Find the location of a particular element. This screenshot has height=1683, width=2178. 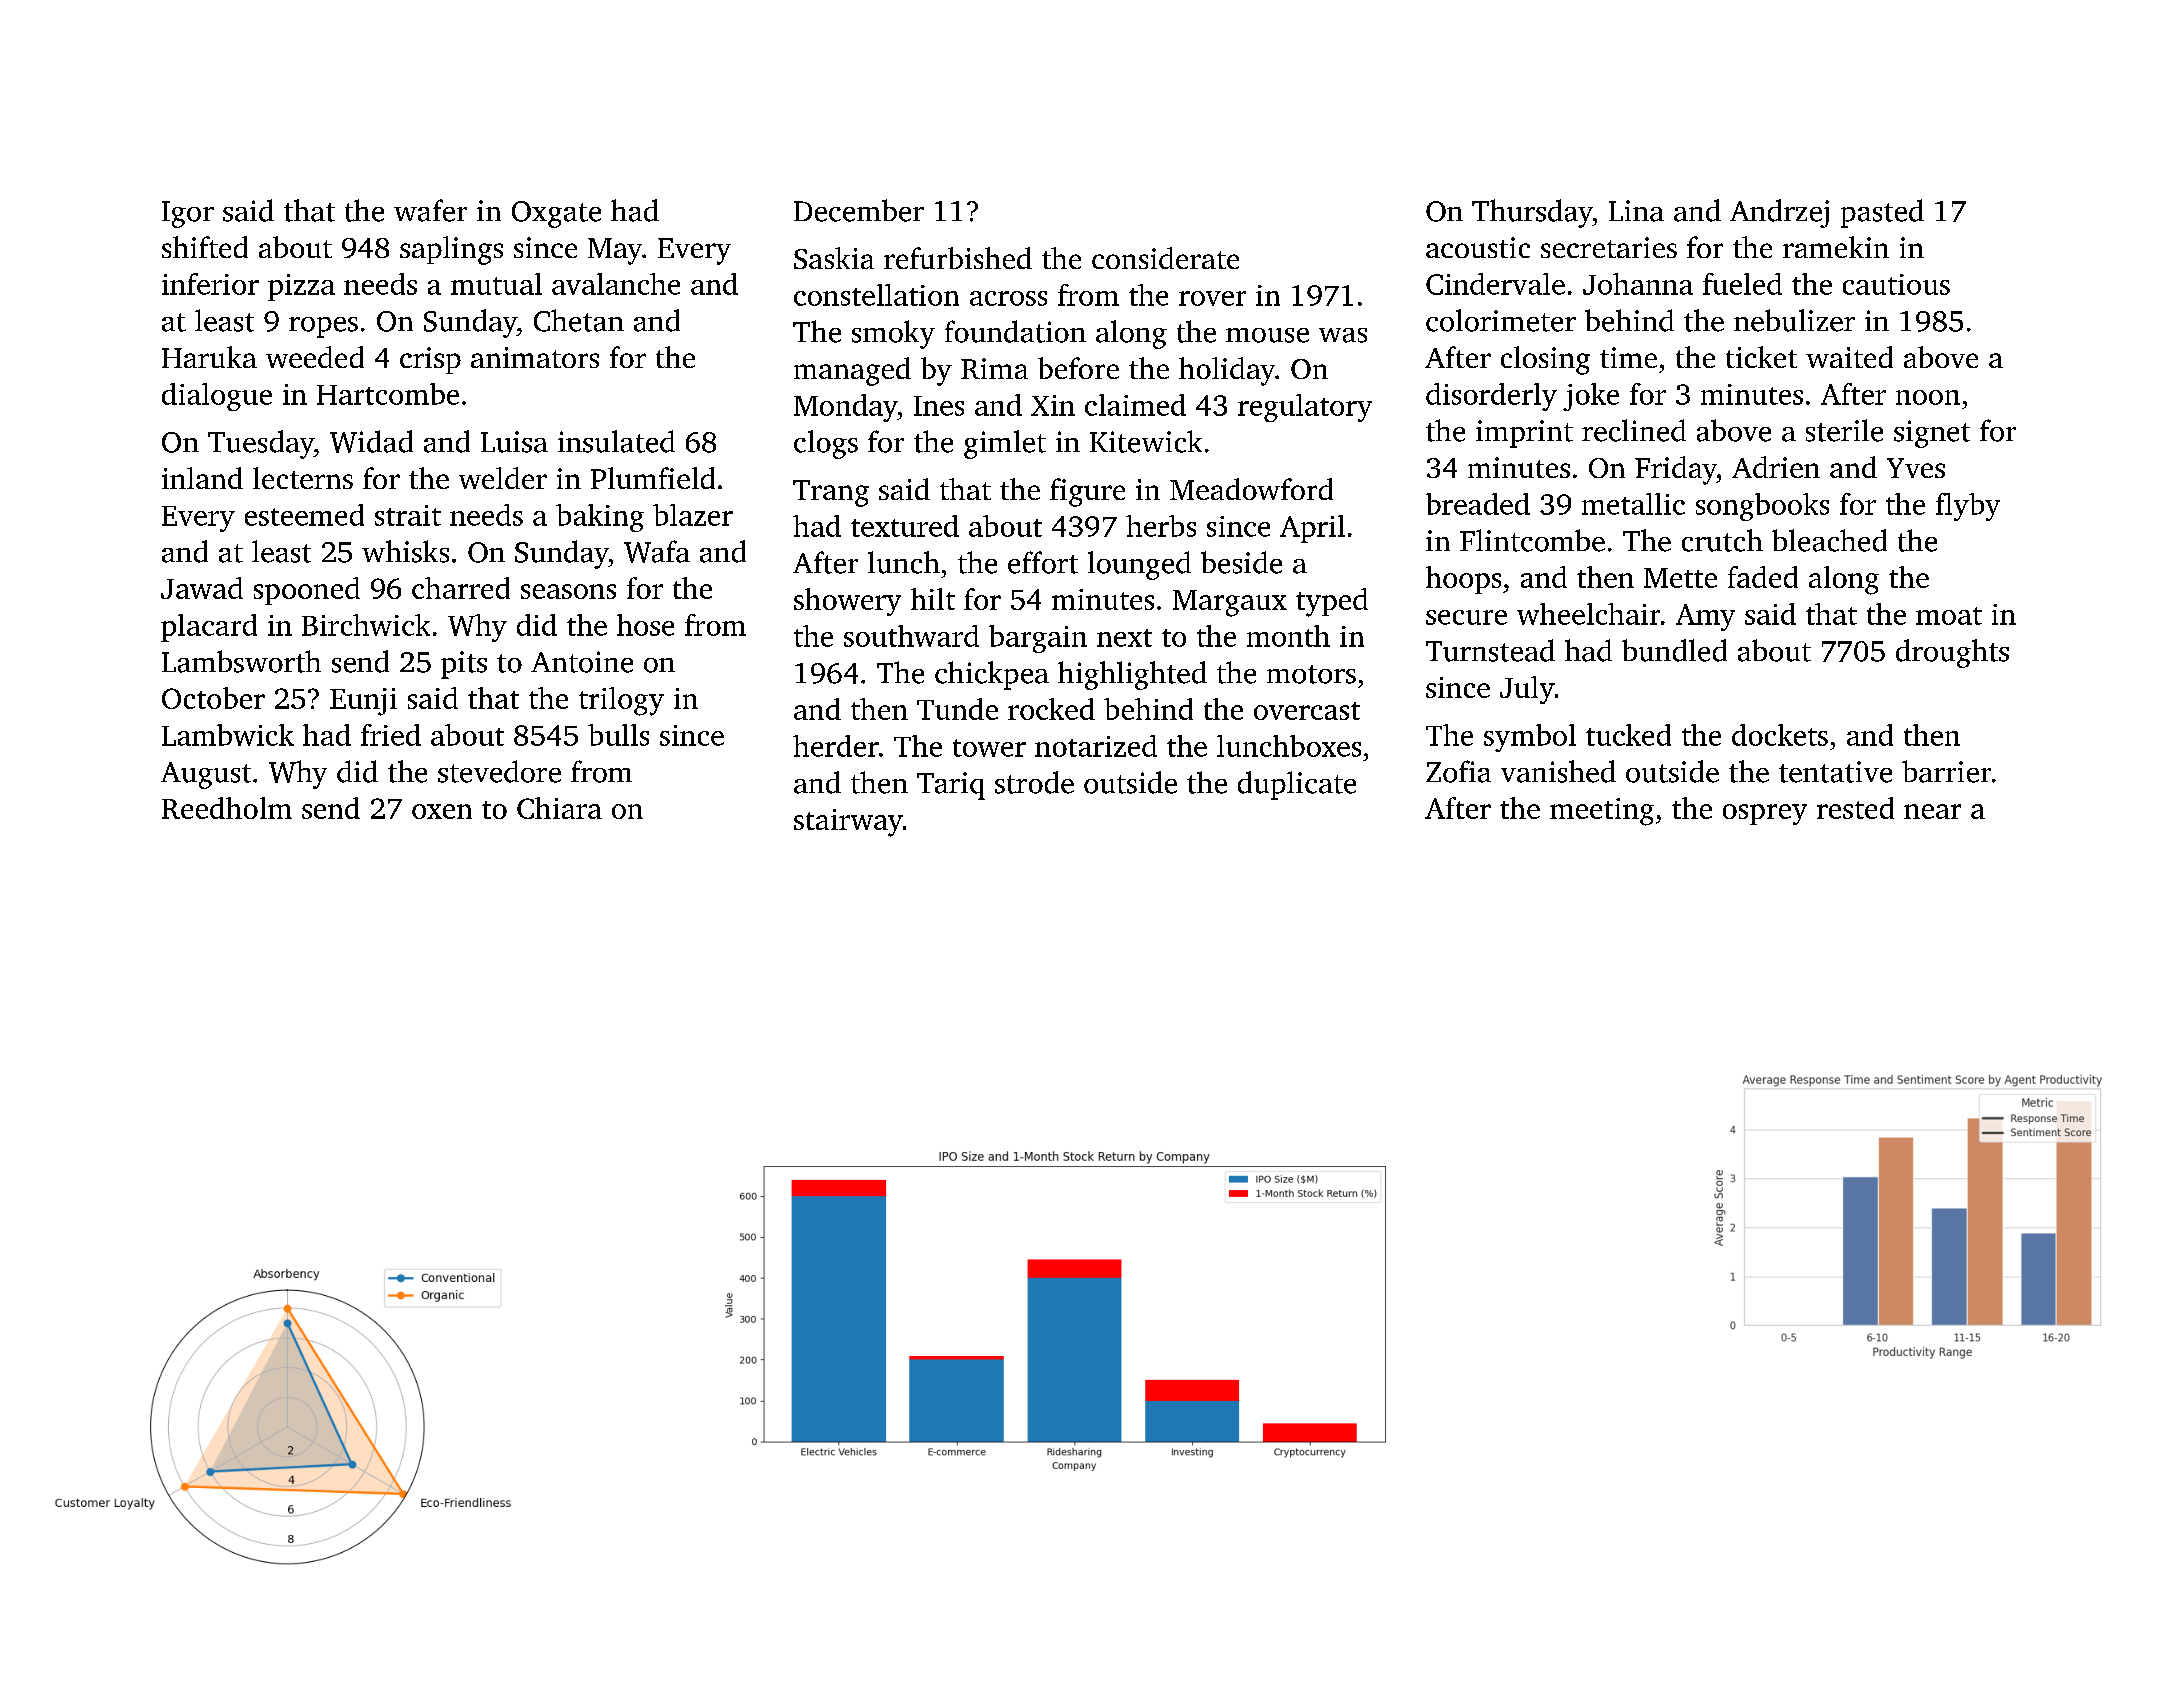

stairway is located at coordinates (848, 823).
